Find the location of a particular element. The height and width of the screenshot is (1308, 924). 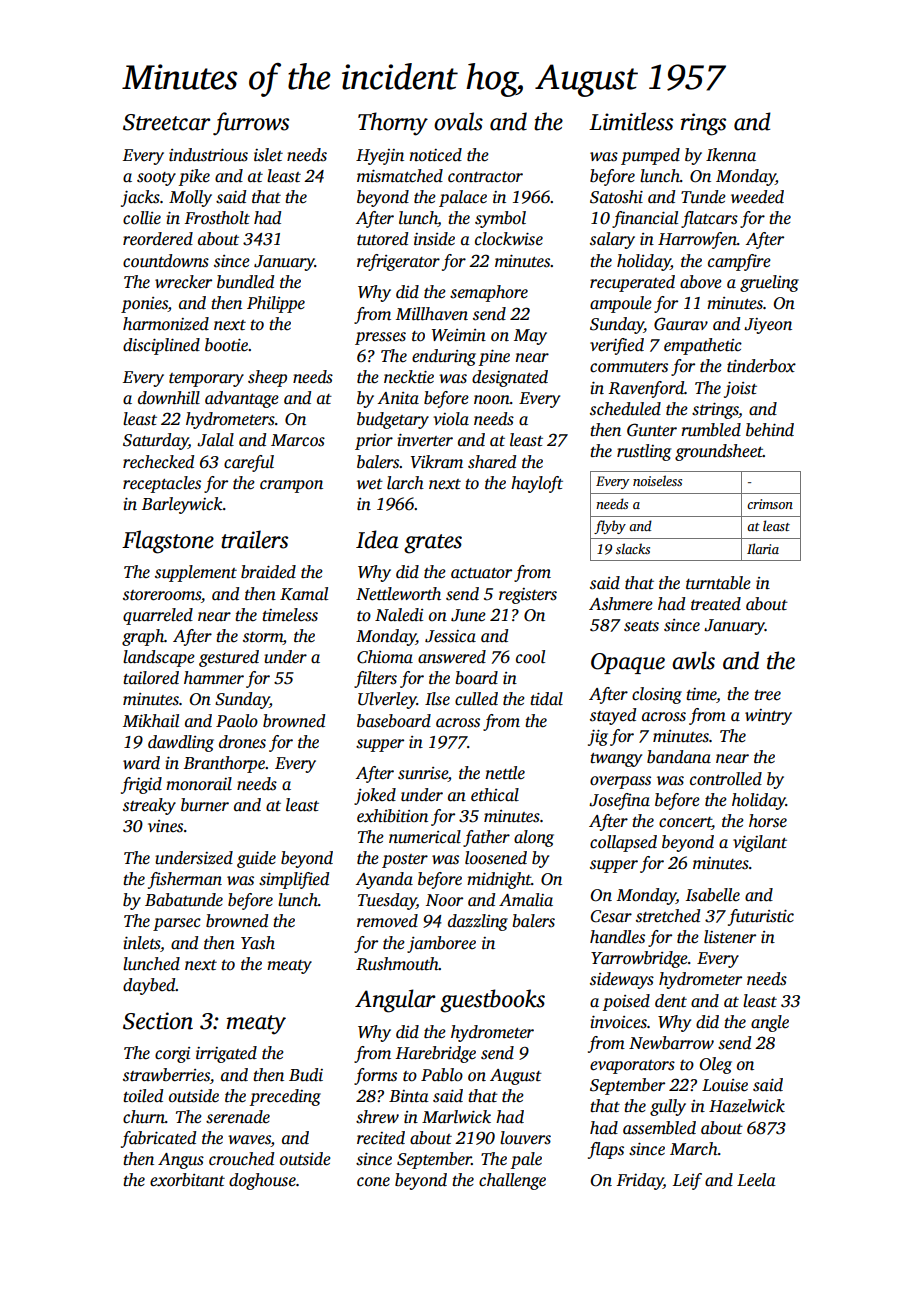

ovals is located at coordinates (458, 121).
